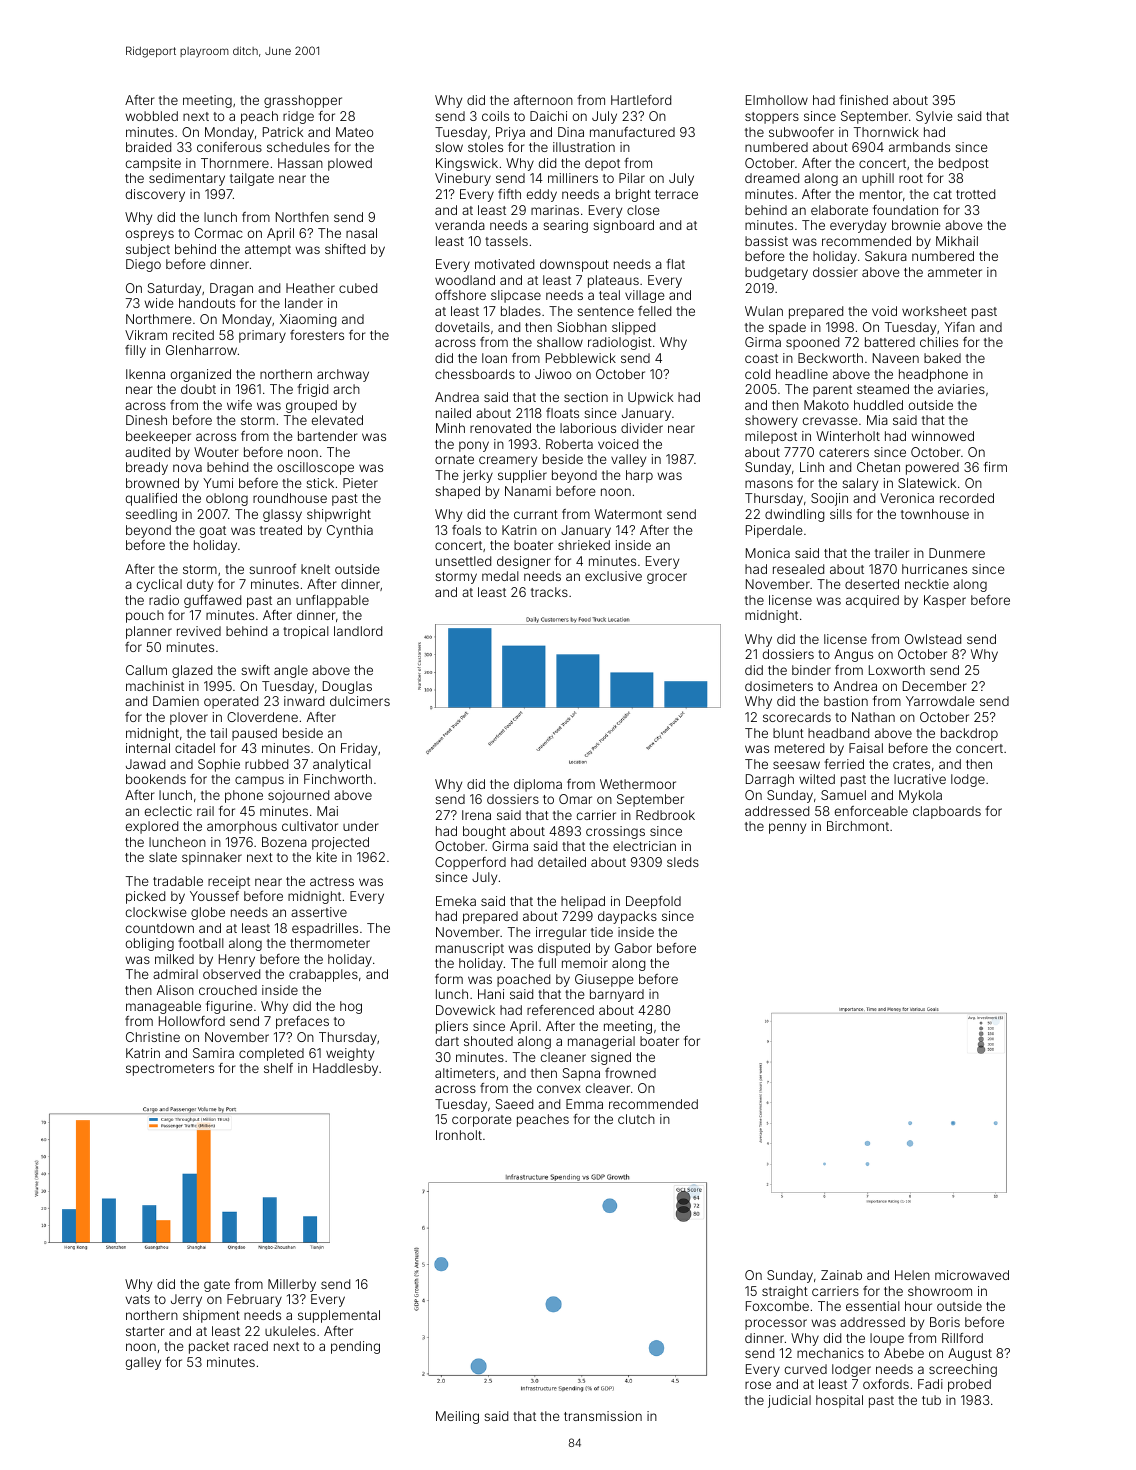  What do you see at coordinates (897, 670) in the screenshot?
I see `Loxworth` at bounding box center [897, 670].
